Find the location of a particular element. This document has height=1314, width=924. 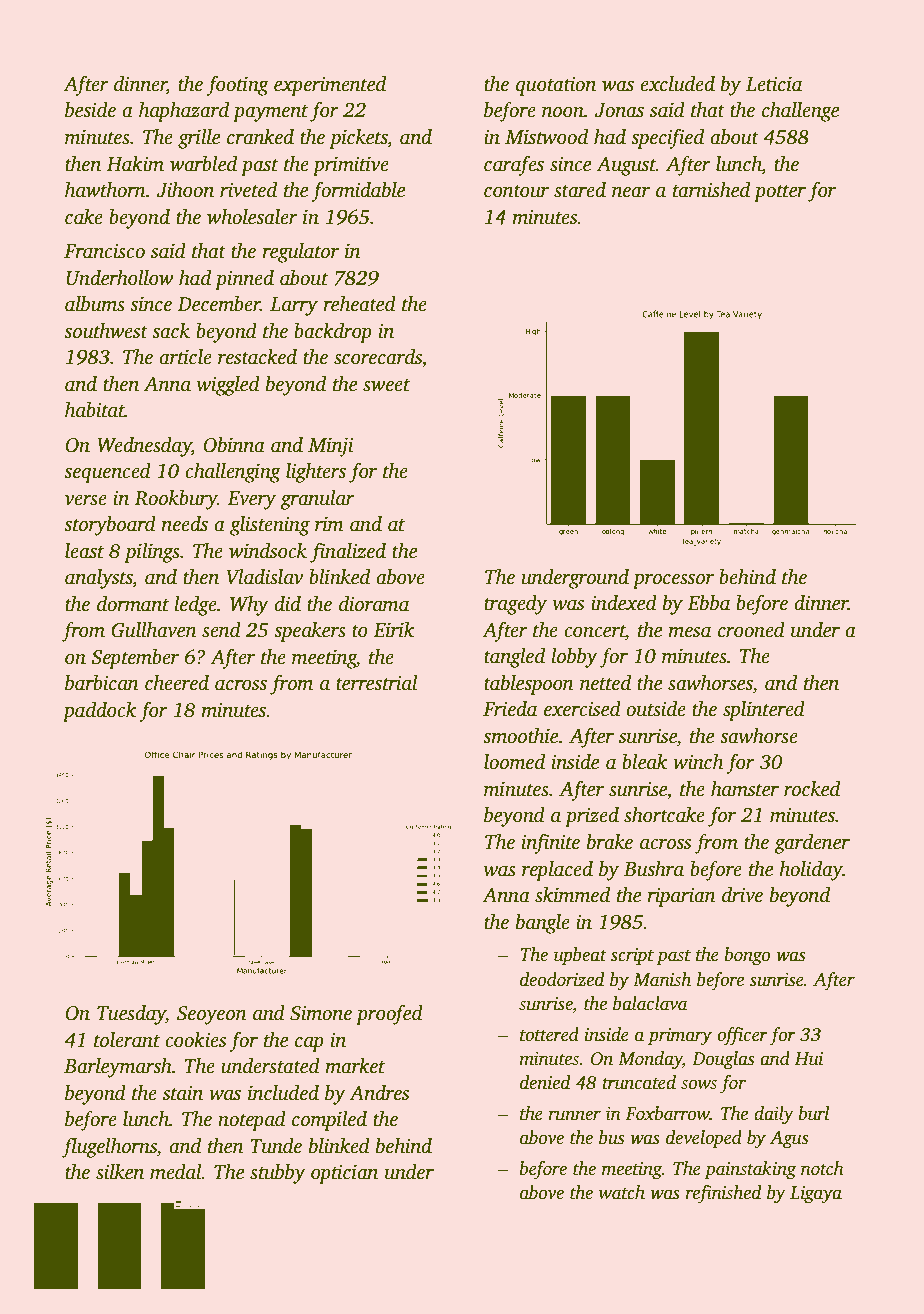

quotation is located at coordinates (556, 86).
